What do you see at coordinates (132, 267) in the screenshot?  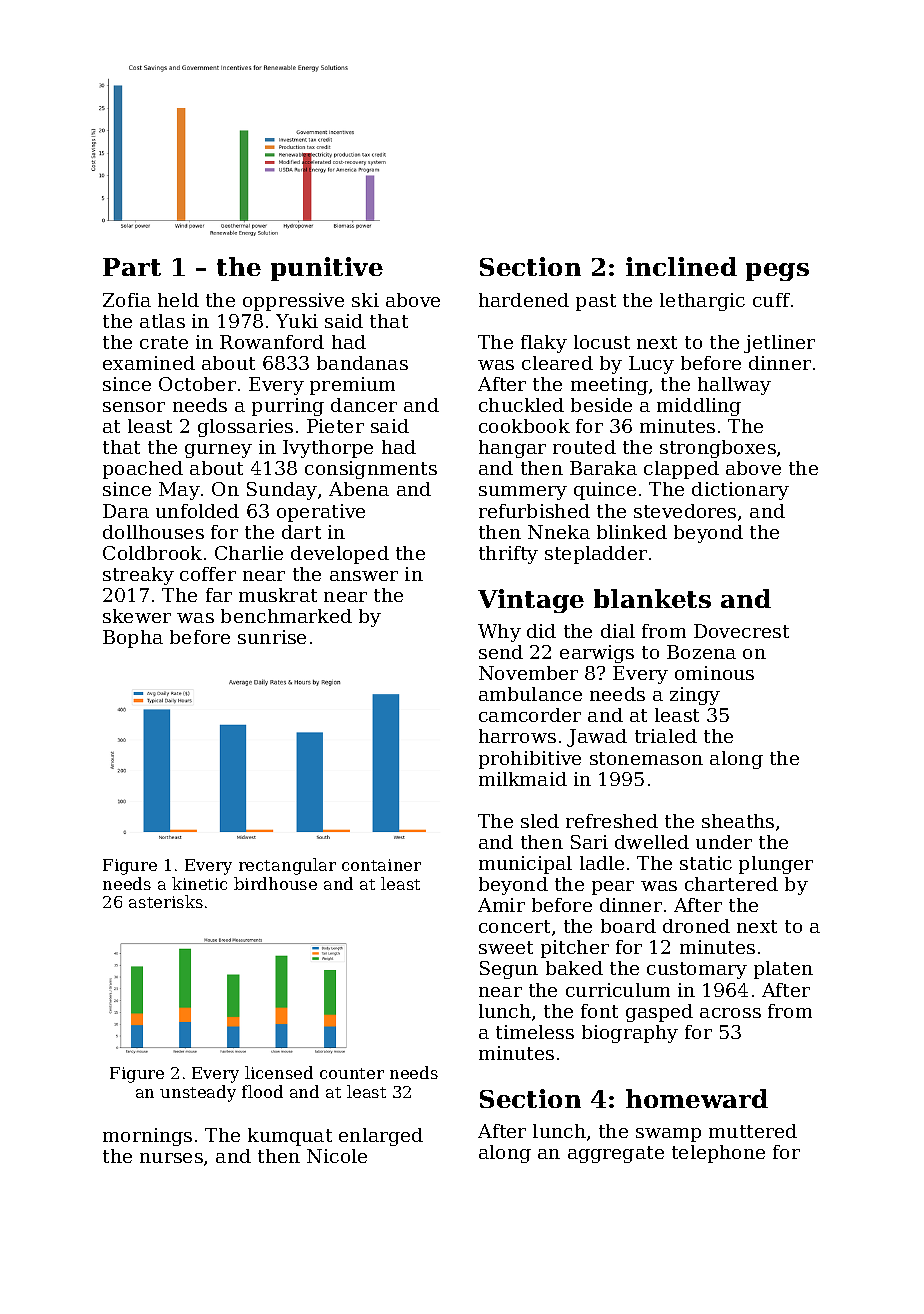 I see `Part` at bounding box center [132, 267].
